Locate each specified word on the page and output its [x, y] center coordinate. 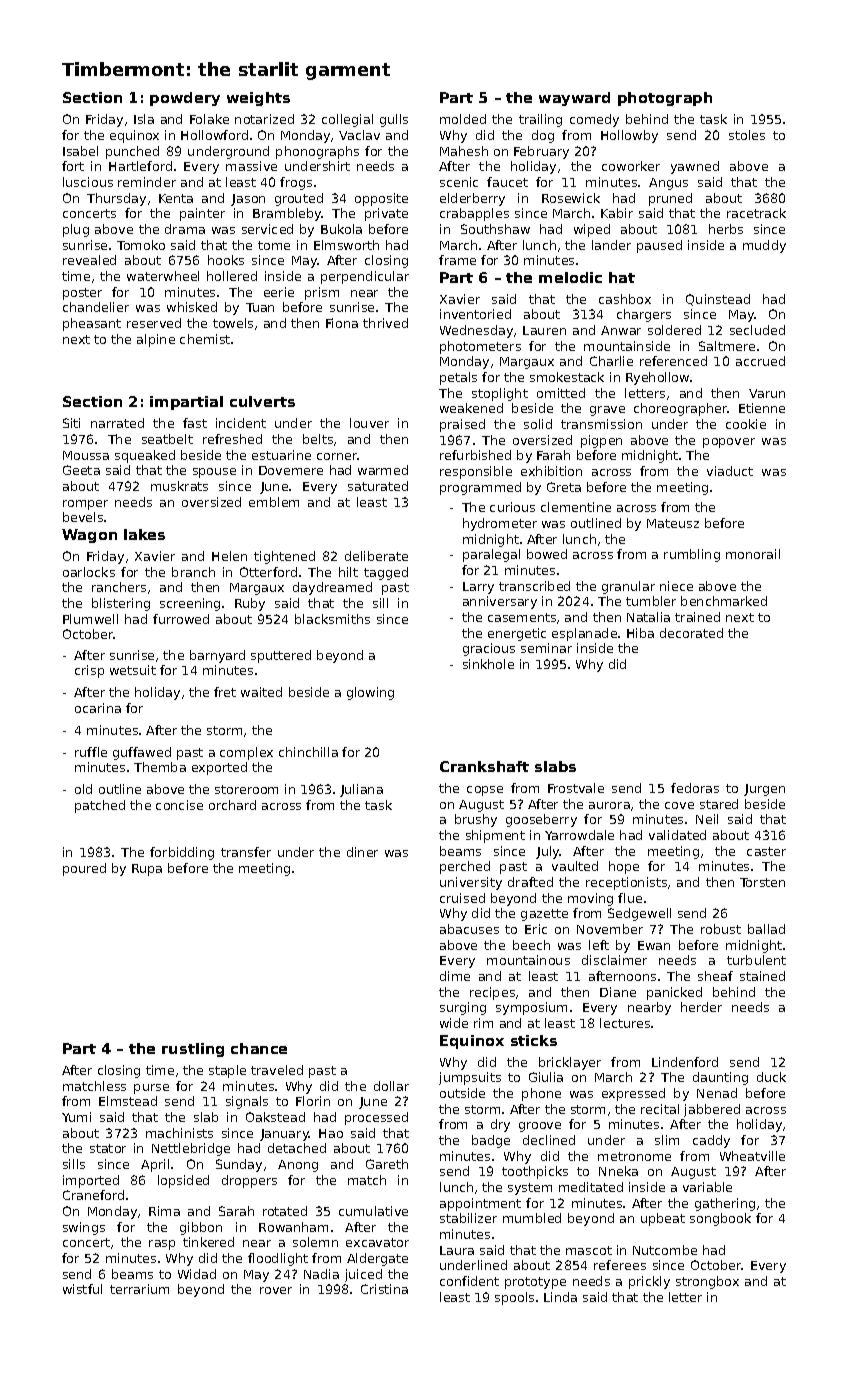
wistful [82, 1289]
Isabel [80, 151]
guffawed [142, 753]
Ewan [654, 945]
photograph [665, 99]
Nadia [321, 1274]
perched [465, 867]
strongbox [707, 1282]
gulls [394, 120]
